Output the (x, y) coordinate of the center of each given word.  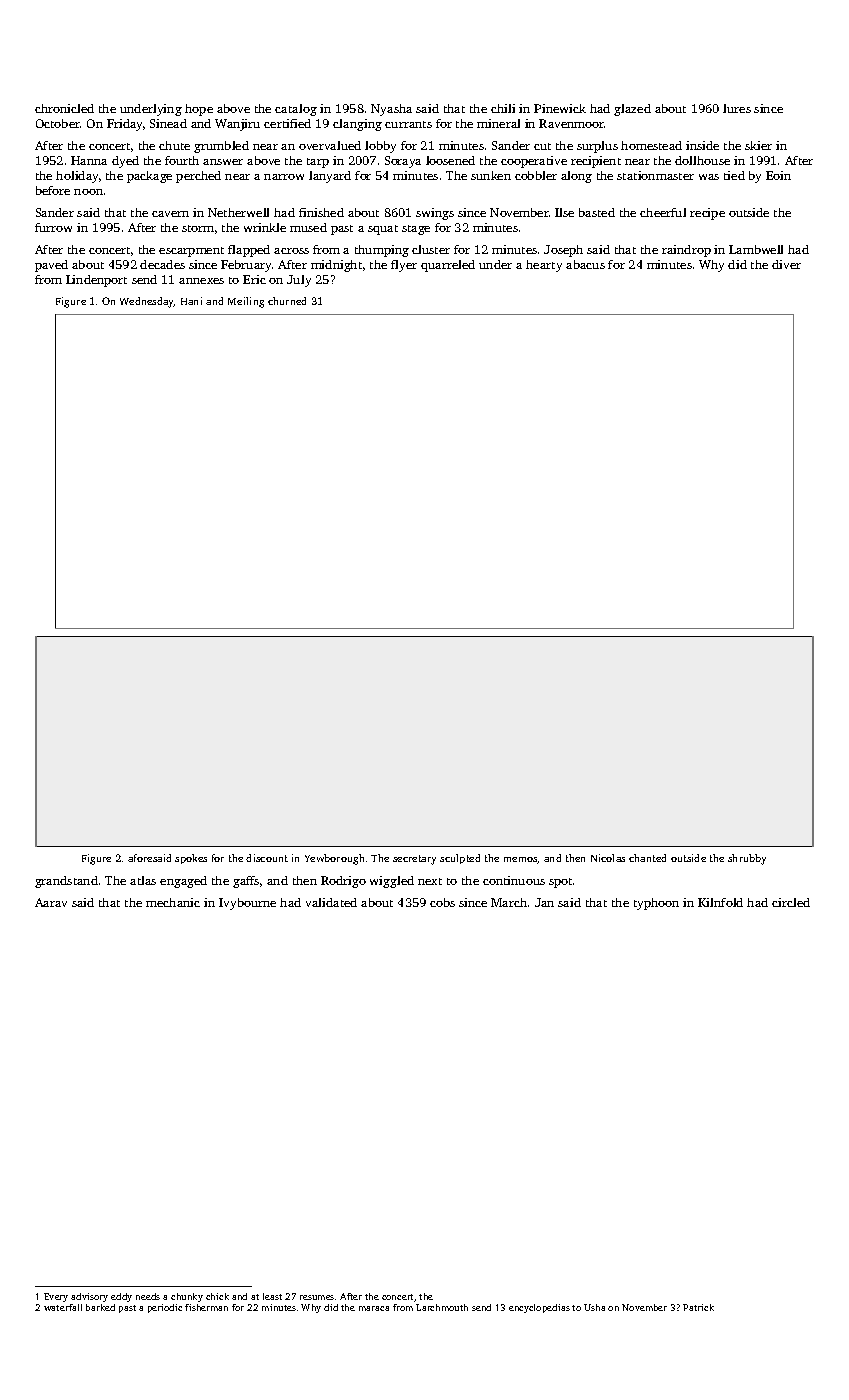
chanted (647, 858)
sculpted (460, 859)
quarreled (448, 266)
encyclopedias (539, 1308)
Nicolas (608, 858)
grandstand (66, 882)
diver (786, 264)
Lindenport (96, 281)
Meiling (246, 302)
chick (217, 1296)
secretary (414, 860)
